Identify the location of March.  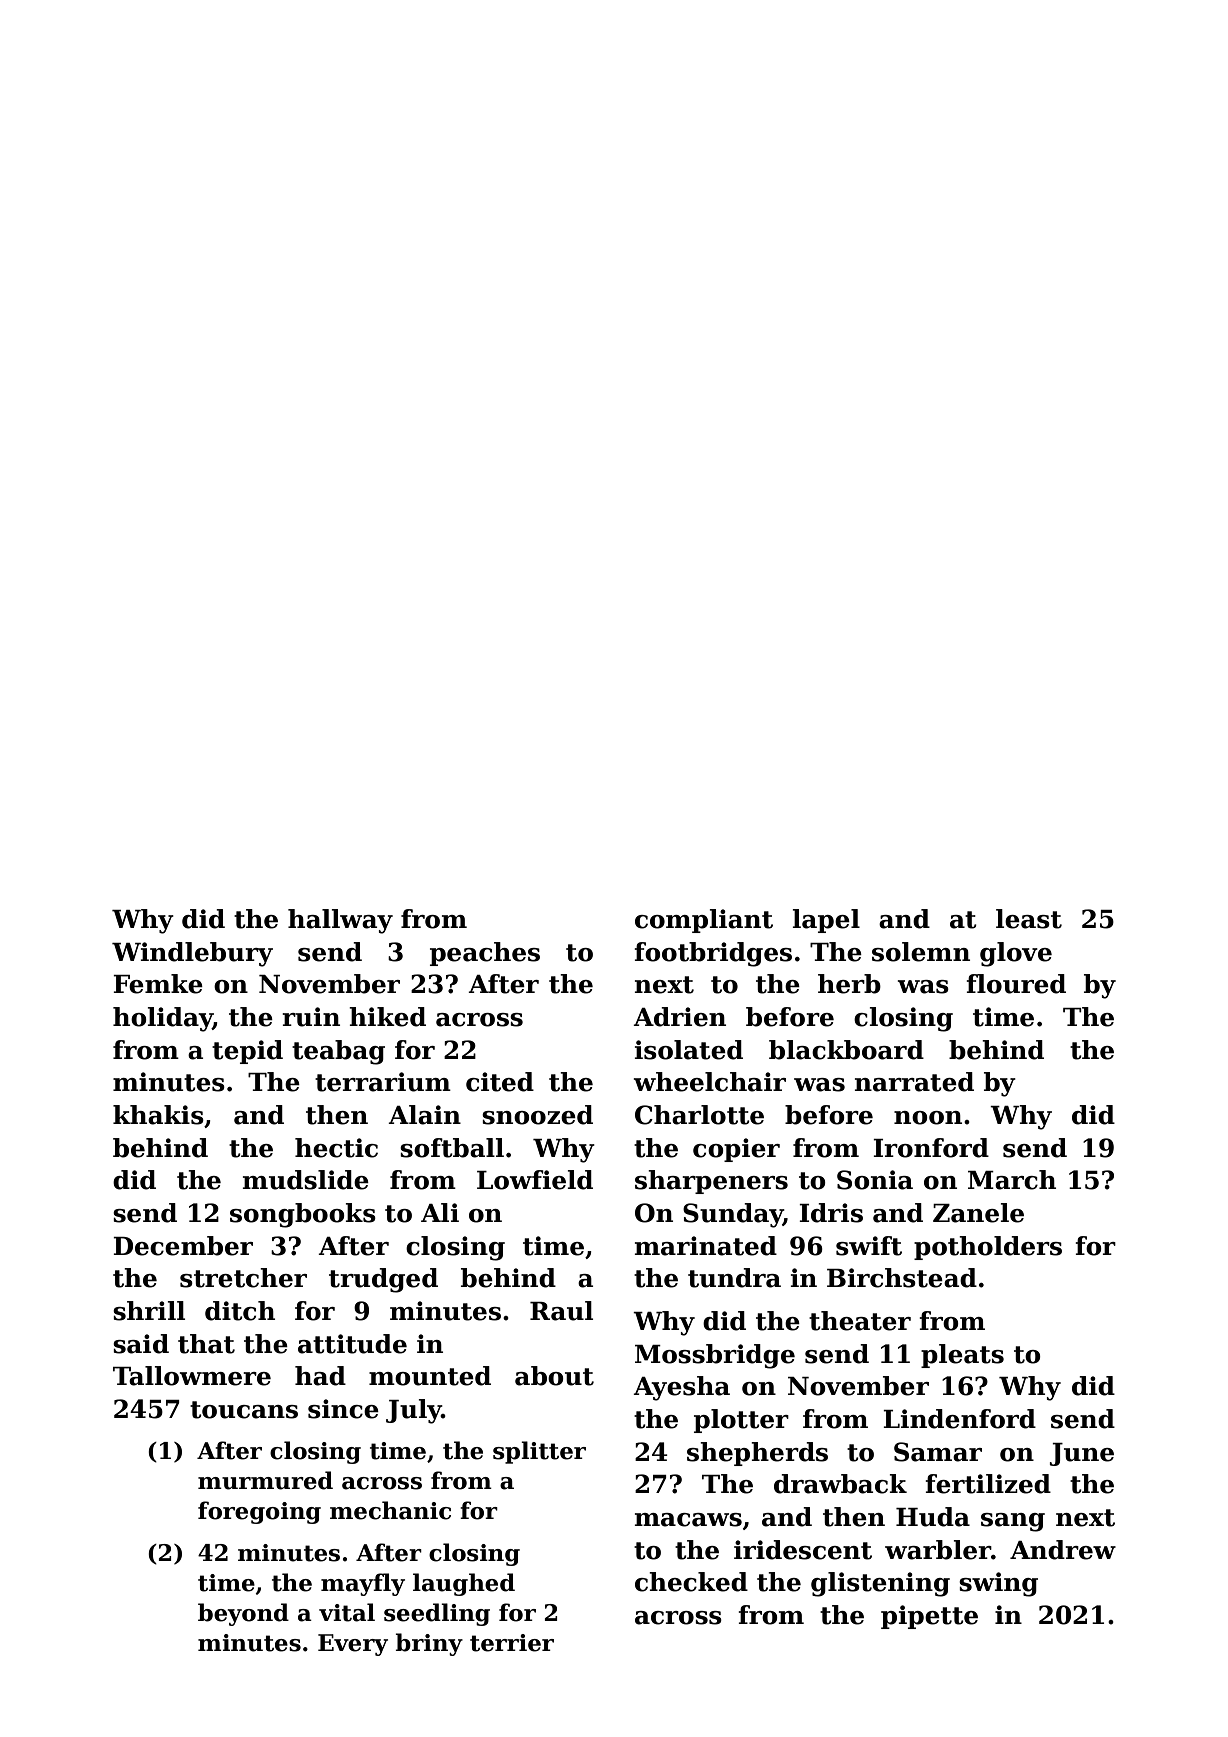
(1012, 1180).
